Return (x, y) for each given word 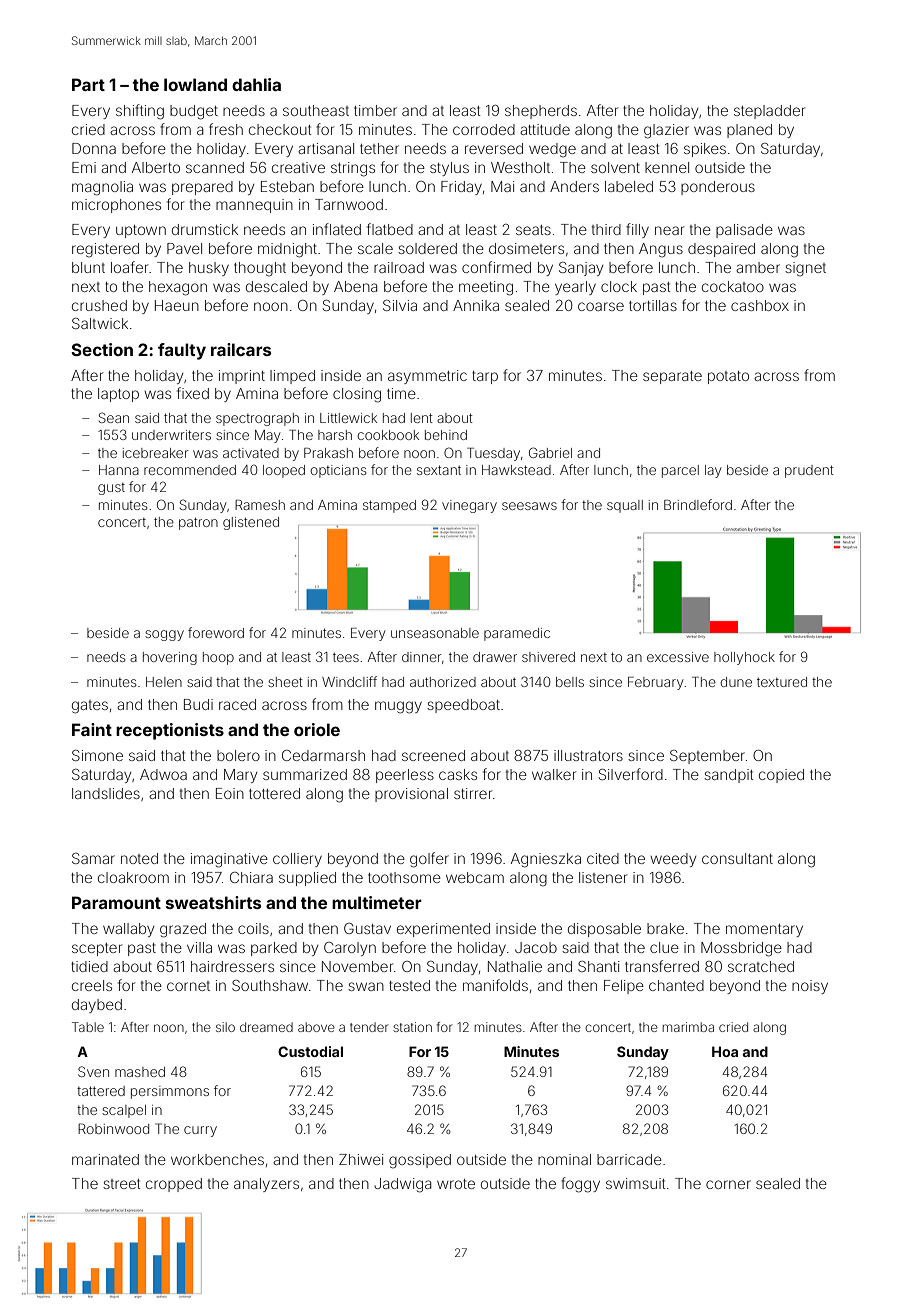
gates (90, 707)
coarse (601, 306)
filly (637, 230)
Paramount (116, 902)
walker (554, 774)
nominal (564, 1159)
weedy (673, 860)
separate (672, 377)
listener (603, 877)
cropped (174, 1185)
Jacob (536, 947)
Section (102, 349)
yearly (575, 288)
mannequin (254, 206)
